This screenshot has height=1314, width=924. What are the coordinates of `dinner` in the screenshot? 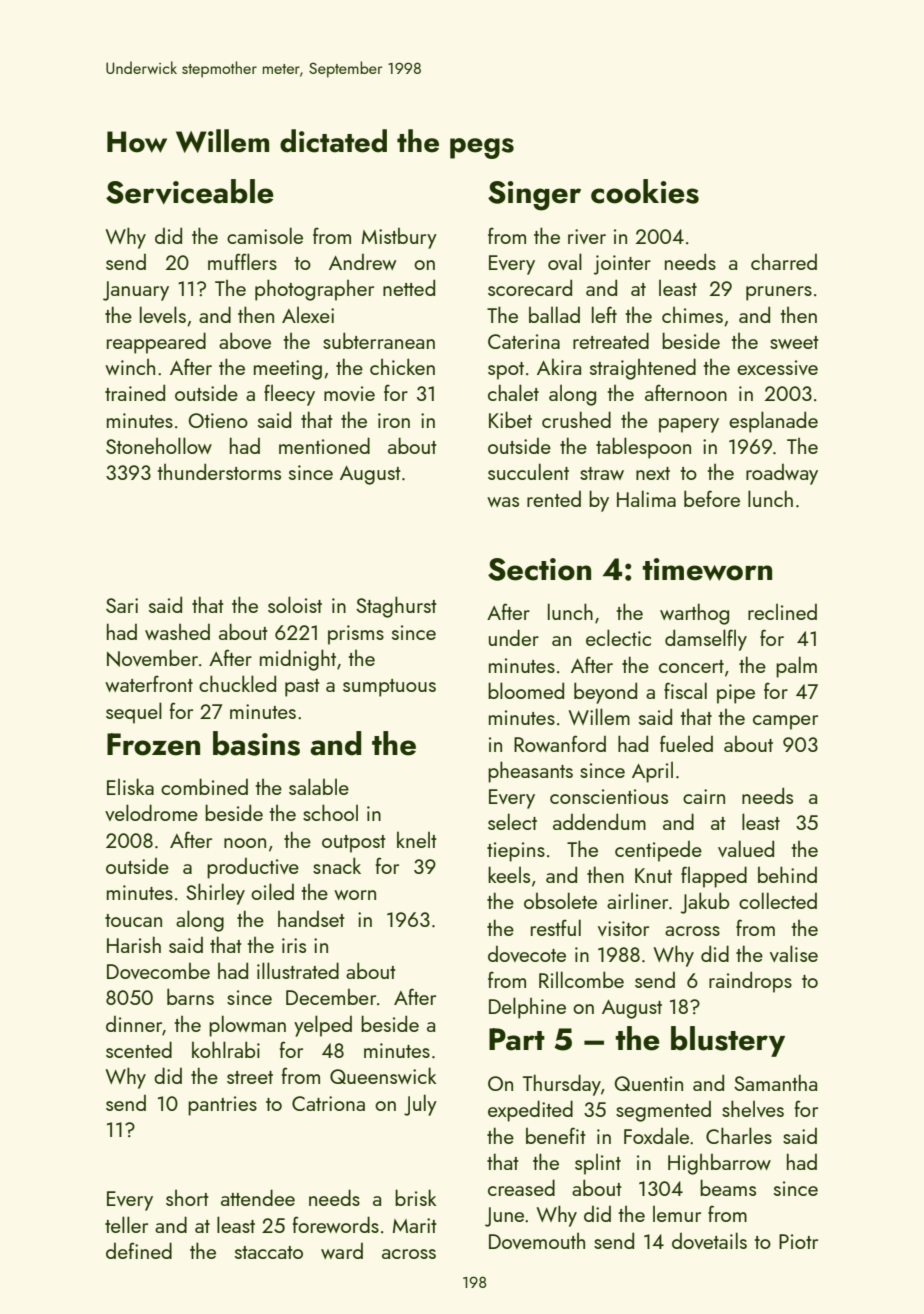 It's located at (134, 1024).
